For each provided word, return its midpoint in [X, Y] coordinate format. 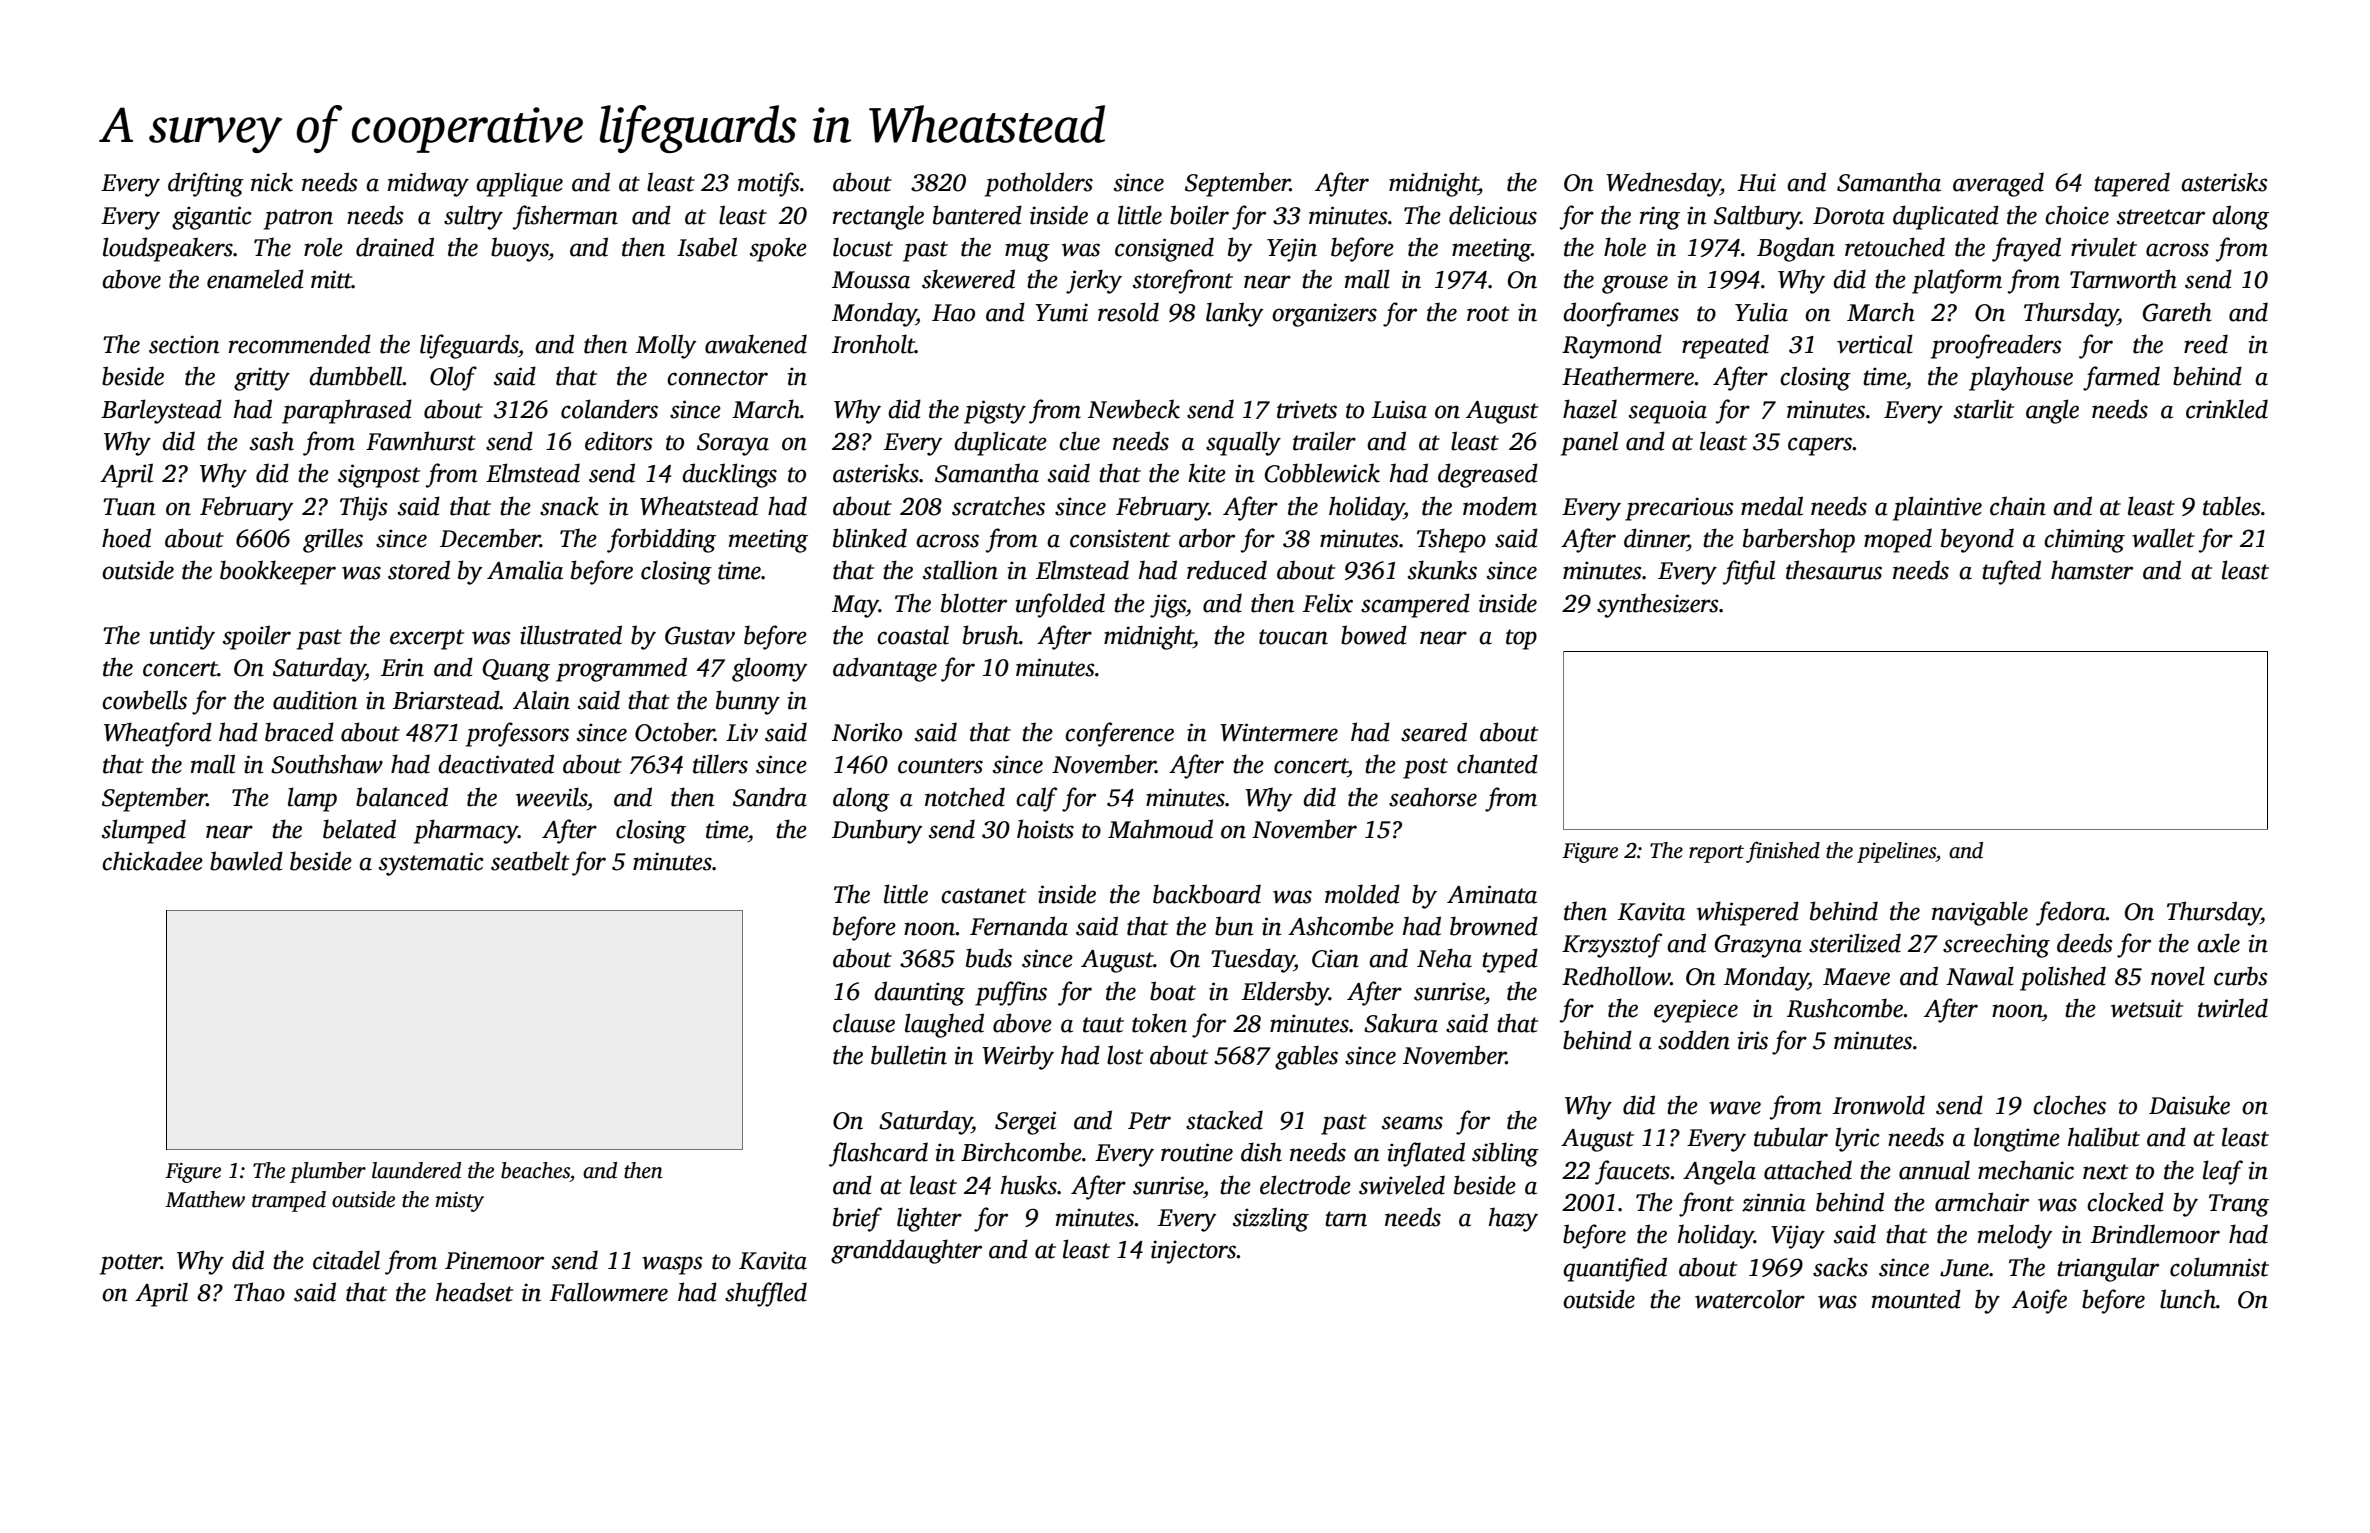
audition [315, 700]
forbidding [661, 540]
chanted [1497, 764]
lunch [2188, 1299]
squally [1243, 443]
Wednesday [1663, 184]
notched [965, 797]
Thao [259, 1292]
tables [2232, 506]
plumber [328, 1172]
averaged [1998, 184]
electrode [1305, 1185]
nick [272, 182]
